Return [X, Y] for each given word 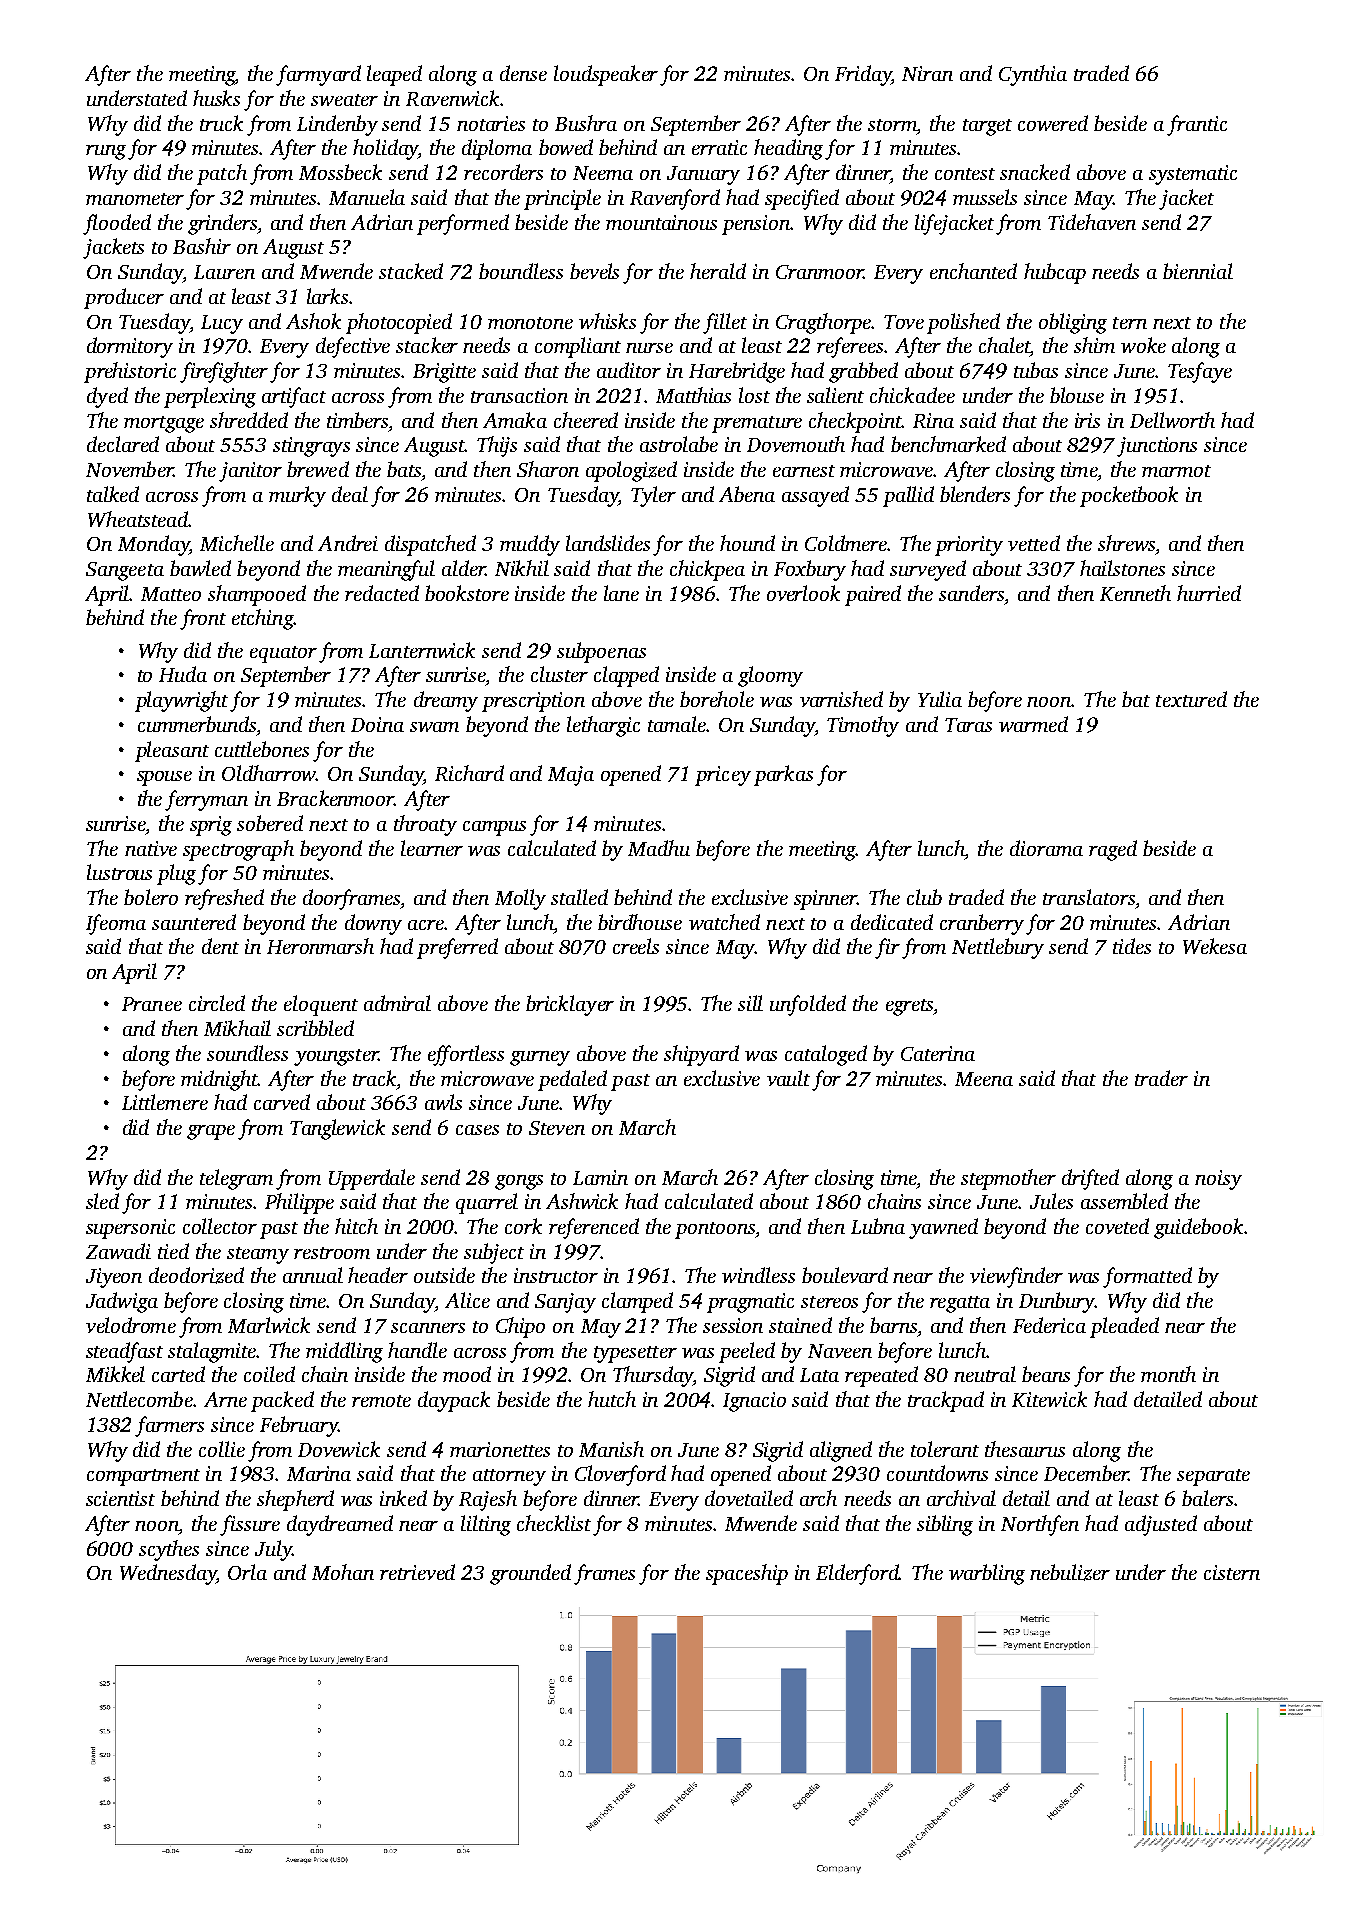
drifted [1090, 1179]
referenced [594, 1228]
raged [1113, 850]
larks [327, 296]
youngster [336, 1057]
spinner [825, 900]
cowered [1053, 123]
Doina [377, 724]
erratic [719, 147]
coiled [269, 1374]
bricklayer [570, 1005]
